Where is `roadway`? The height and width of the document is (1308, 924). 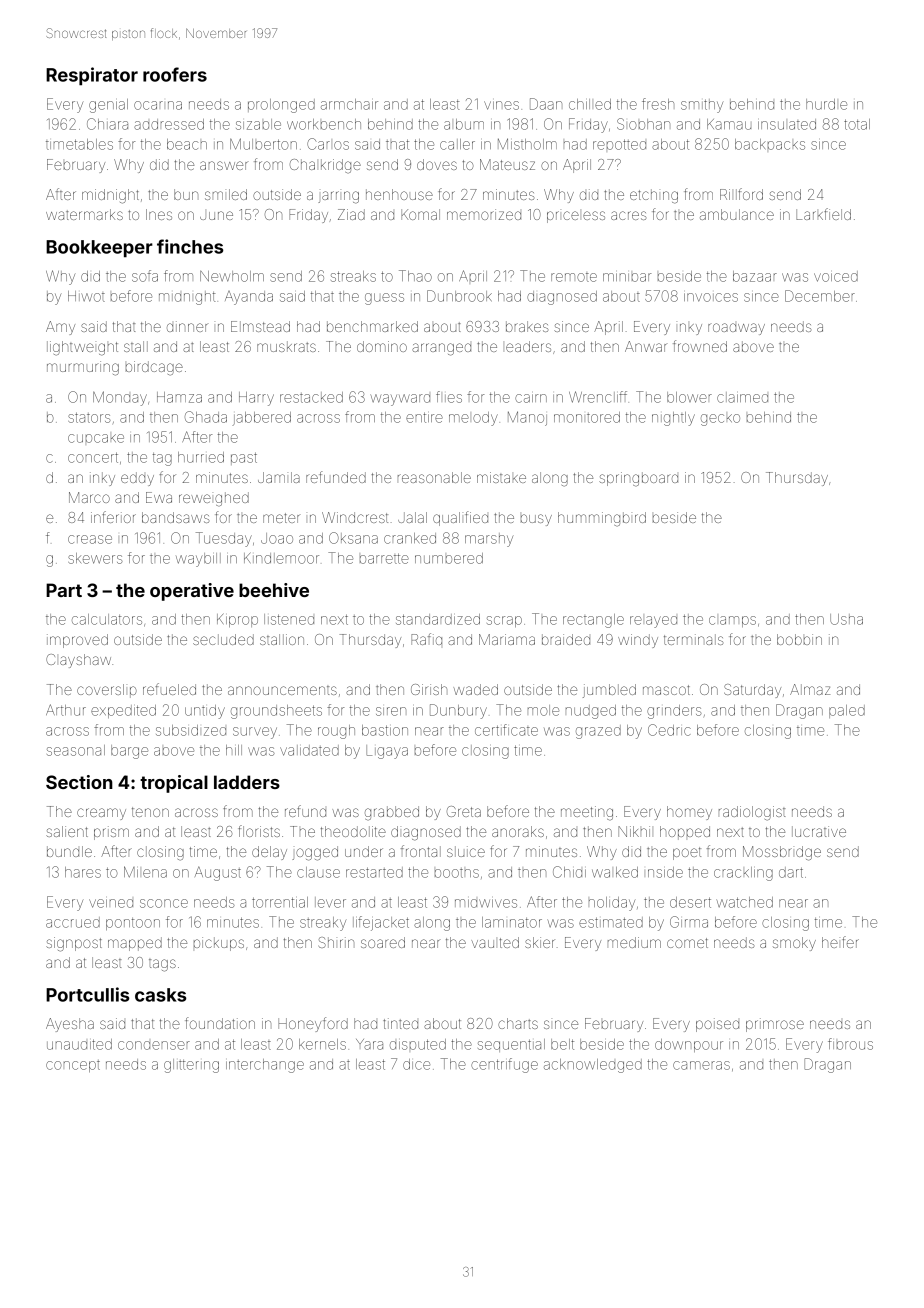 roadway is located at coordinates (736, 329).
